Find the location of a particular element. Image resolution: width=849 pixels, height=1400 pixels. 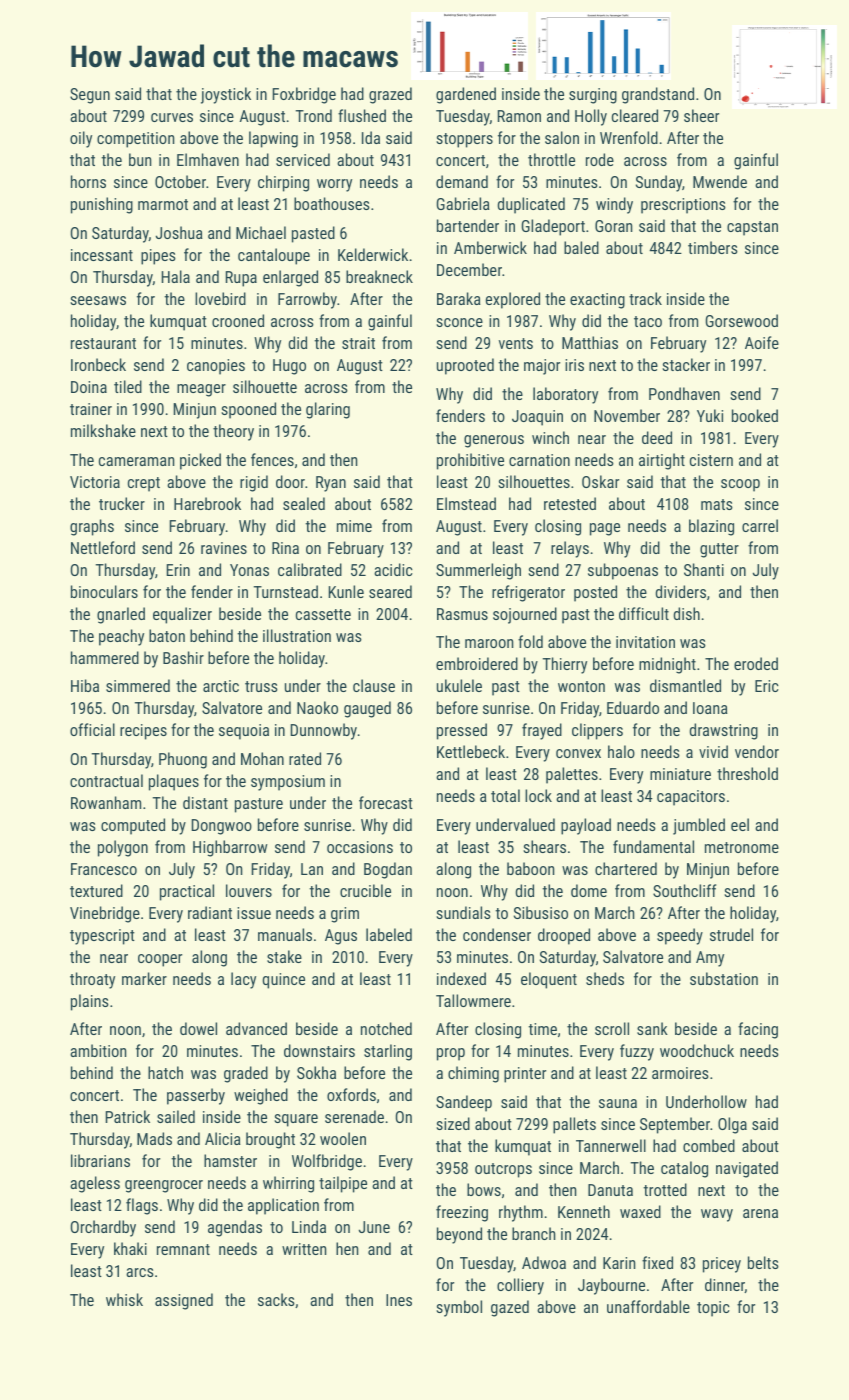

midnight is located at coordinates (667, 665).
